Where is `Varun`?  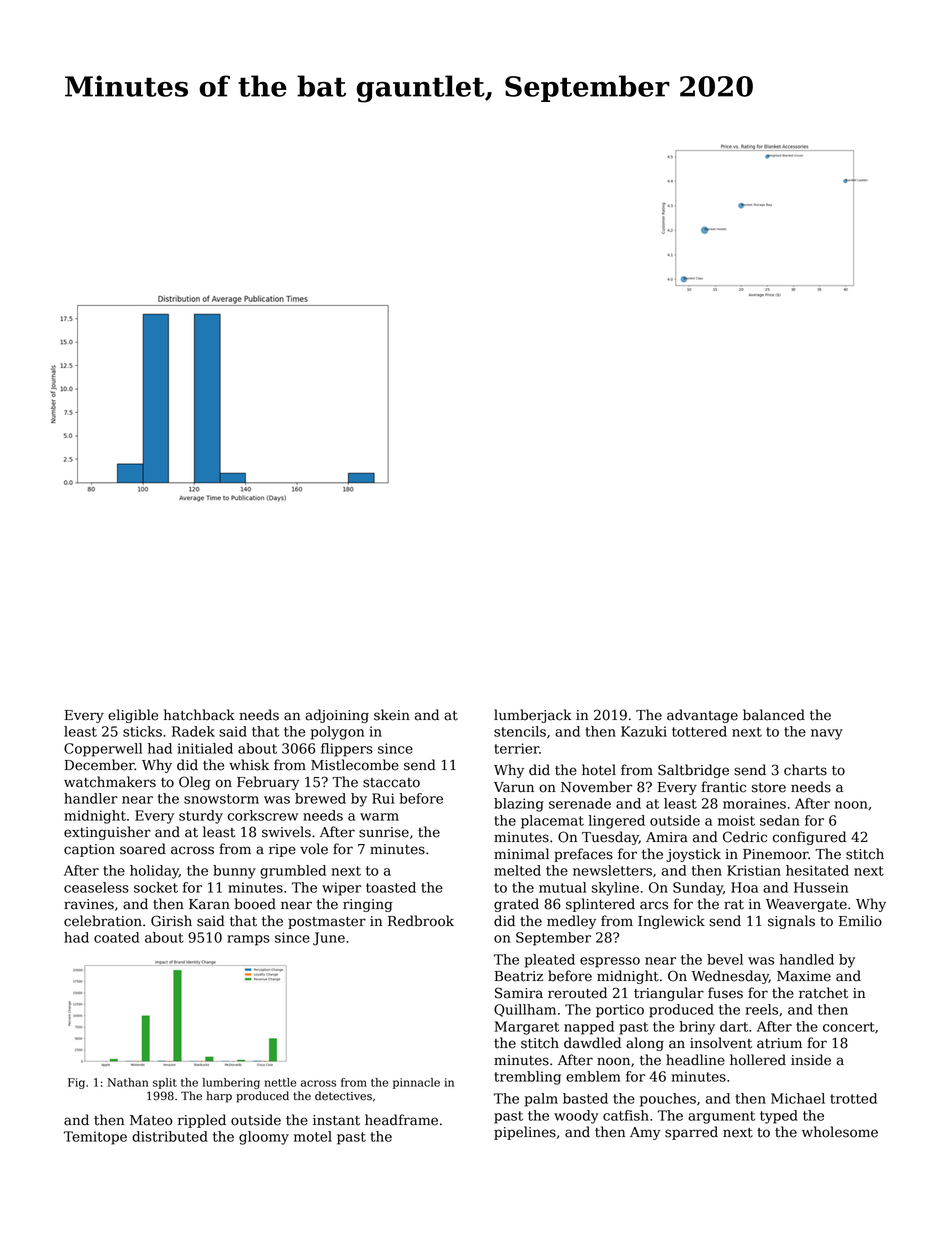 Varun is located at coordinates (514, 787).
